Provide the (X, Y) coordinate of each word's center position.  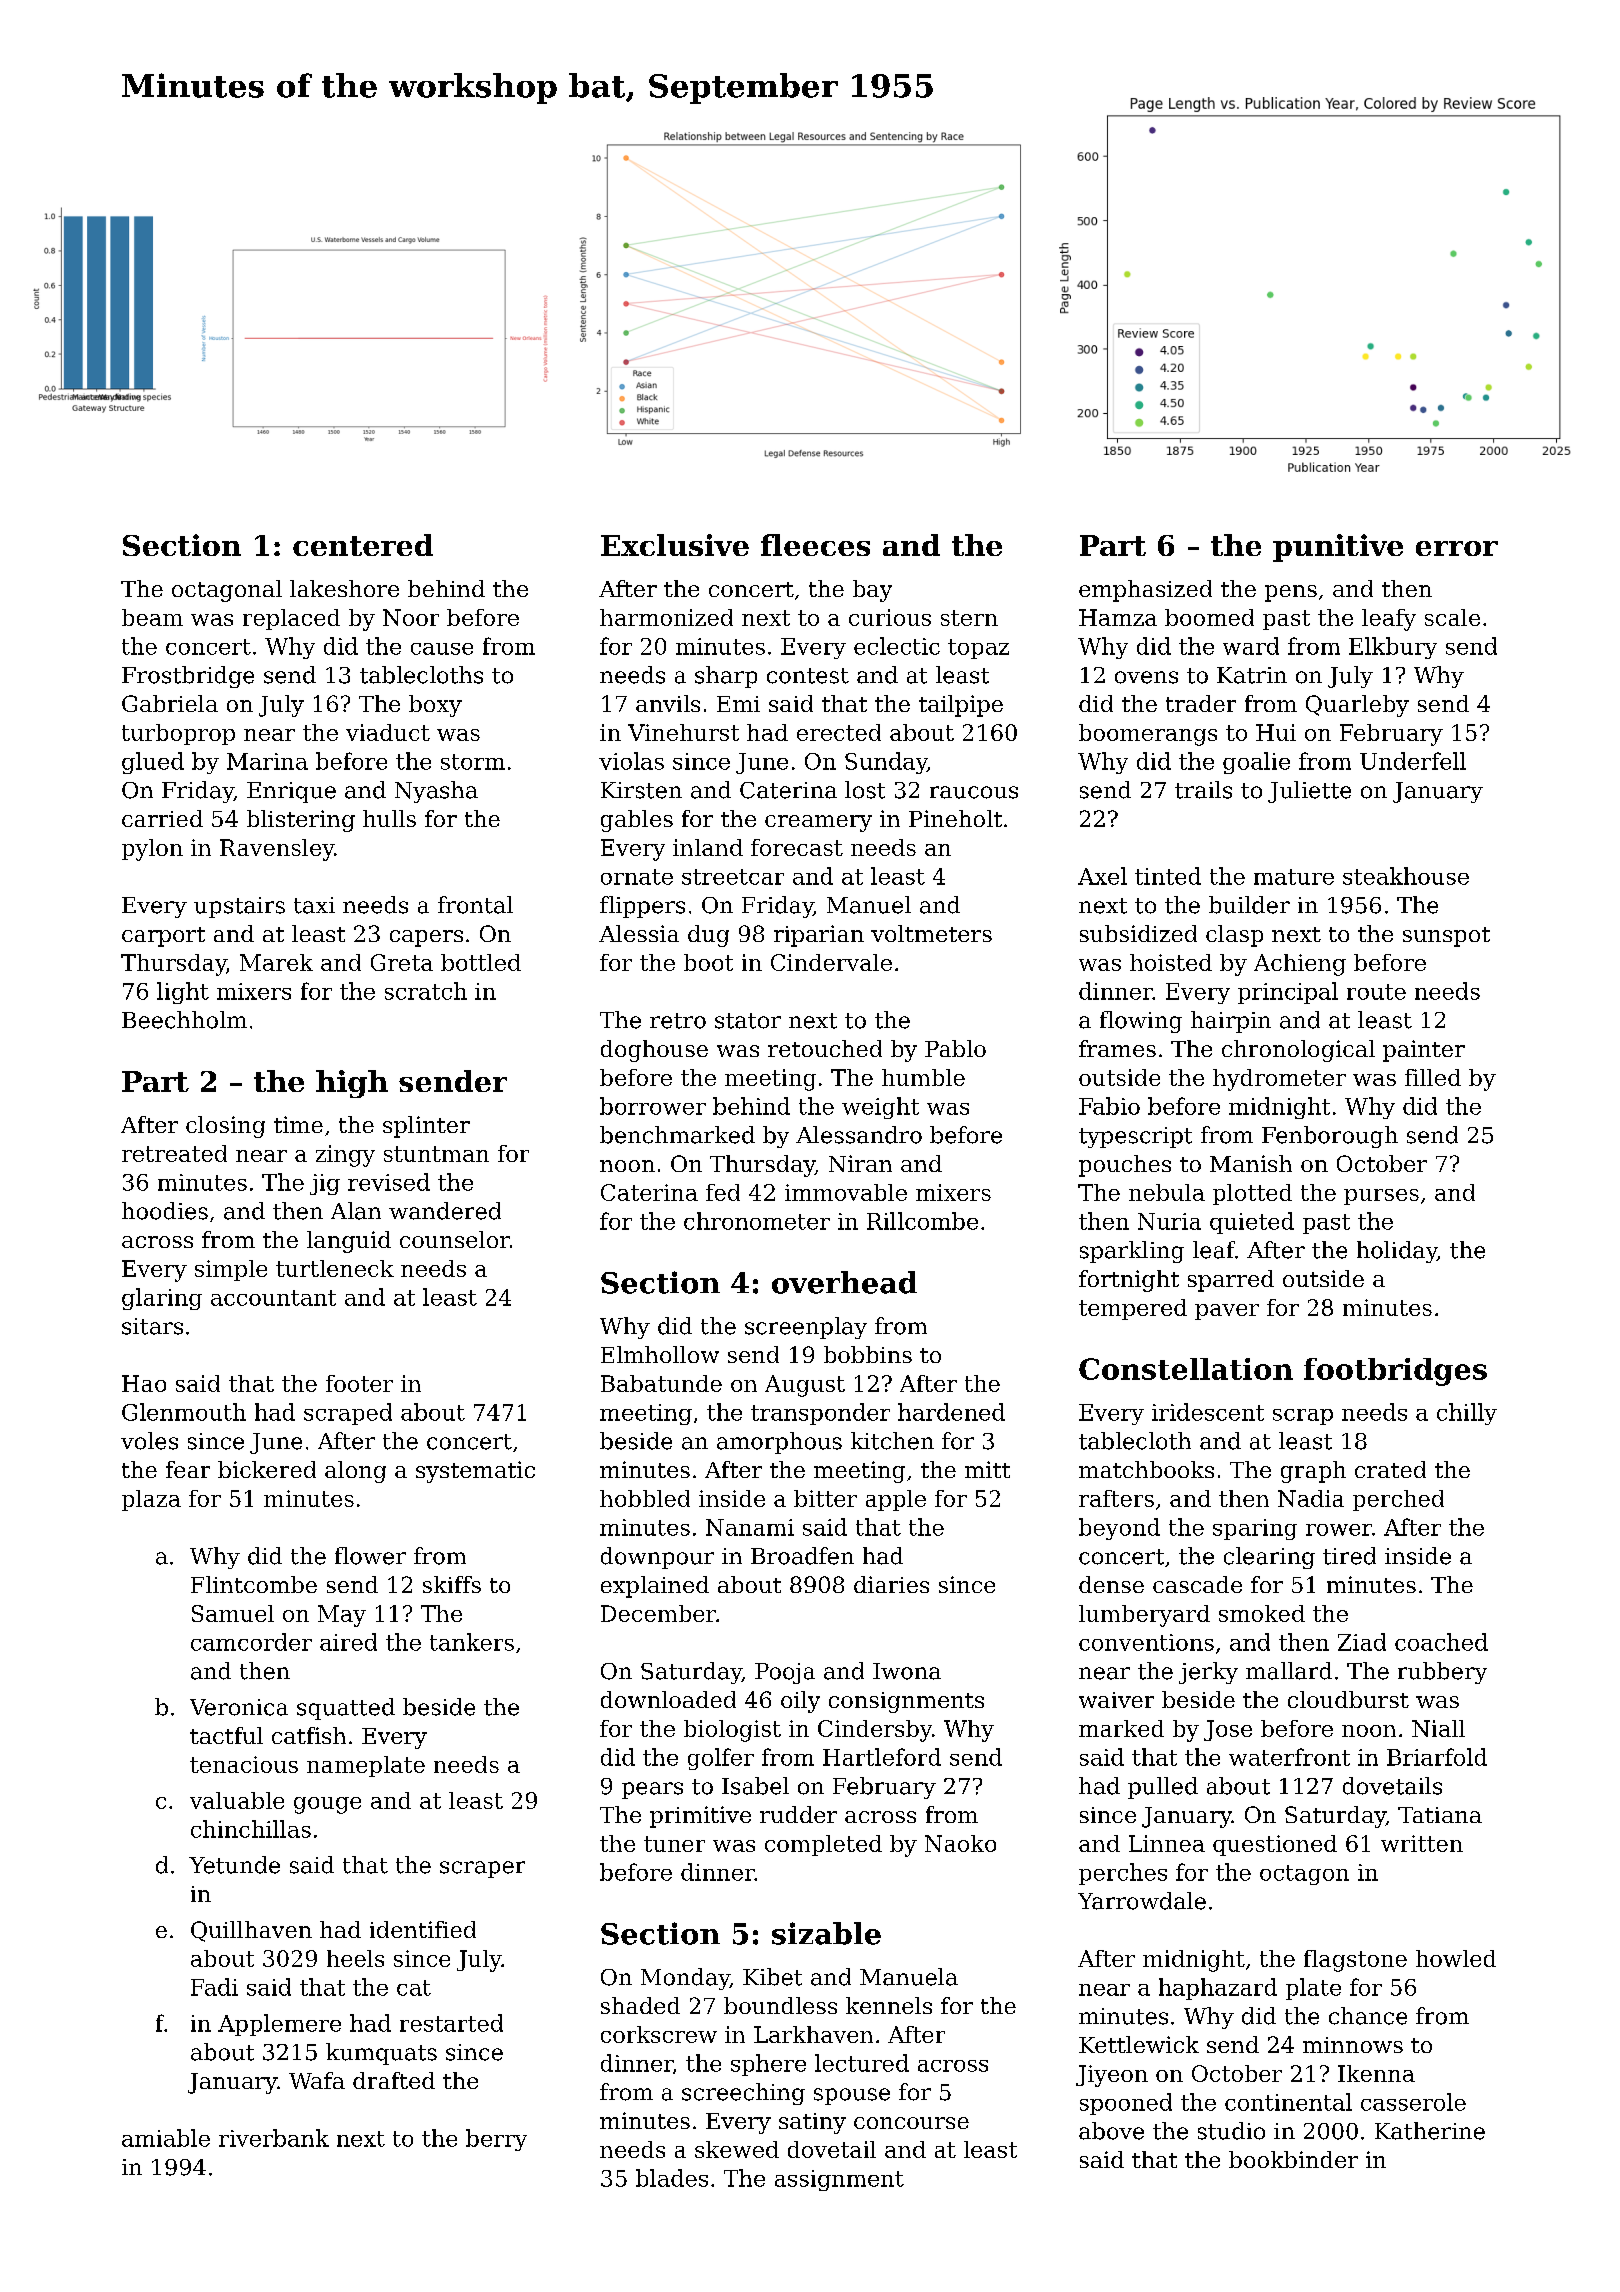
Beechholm (184, 1020)
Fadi (214, 1987)
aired (348, 1642)
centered (363, 545)
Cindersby (875, 1731)
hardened (951, 1412)
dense (1111, 1584)
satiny (812, 2123)
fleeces (815, 545)
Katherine (1430, 2131)
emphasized (1145, 591)
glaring (162, 1299)
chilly (1467, 1414)
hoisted (1171, 962)
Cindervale (831, 962)
